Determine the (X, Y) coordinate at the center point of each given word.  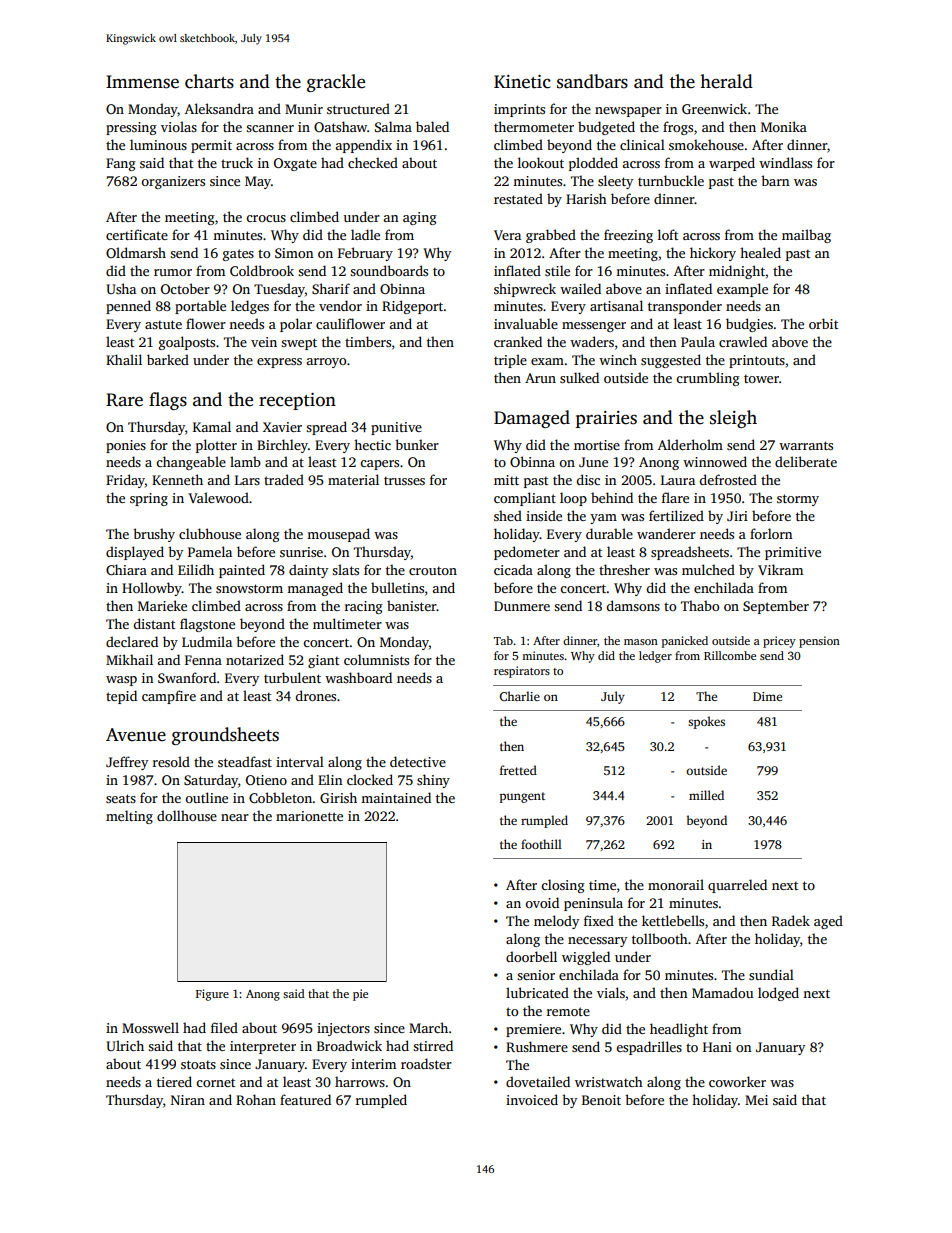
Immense (142, 82)
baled (432, 126)
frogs (678, 128)
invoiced (532, 1099)
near (235, 817)
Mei (756, 1100)
